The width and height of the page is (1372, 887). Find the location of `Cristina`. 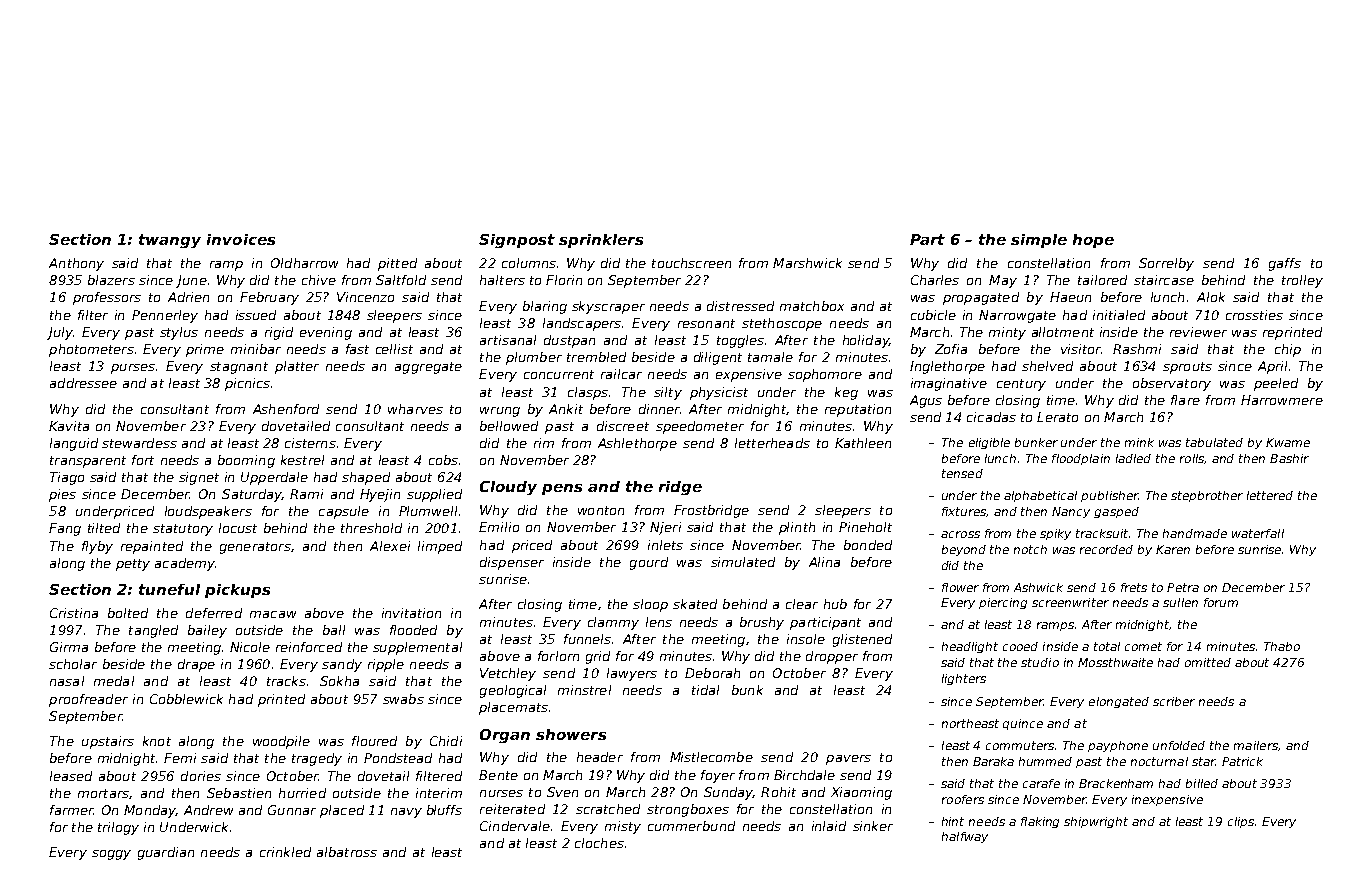

Cristina is located at coordinates (74, 613).
